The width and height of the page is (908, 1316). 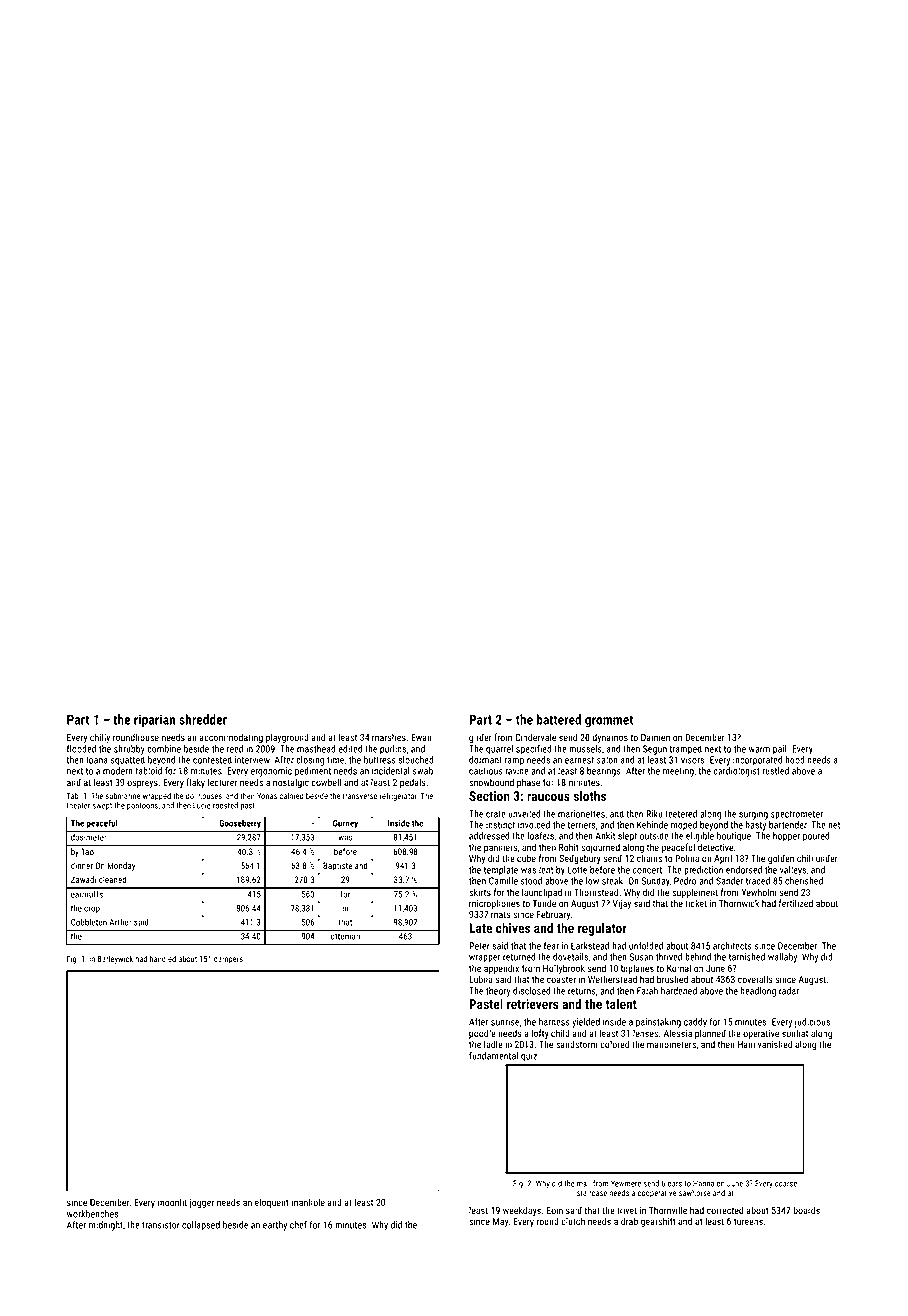 What do you see at coordinates (775, 1044) in the page?
I see `vanished` at bounding box center [775, 1044].
